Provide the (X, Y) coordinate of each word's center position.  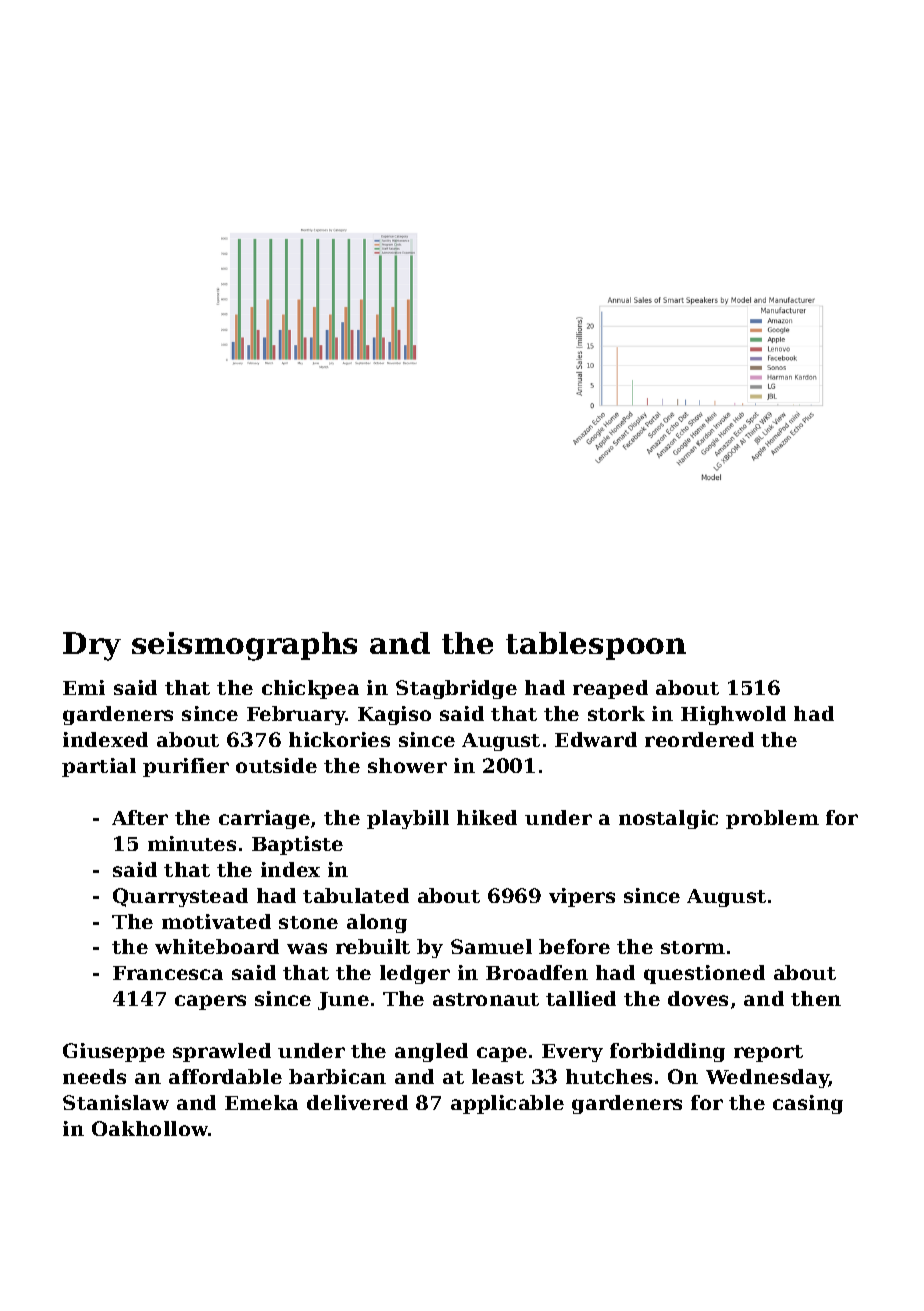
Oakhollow (150, 1128)
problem (772, 819)
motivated (216, 921)
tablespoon (596, 646)
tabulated (356, 895)
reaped (610, 689)
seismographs (244, 646)
